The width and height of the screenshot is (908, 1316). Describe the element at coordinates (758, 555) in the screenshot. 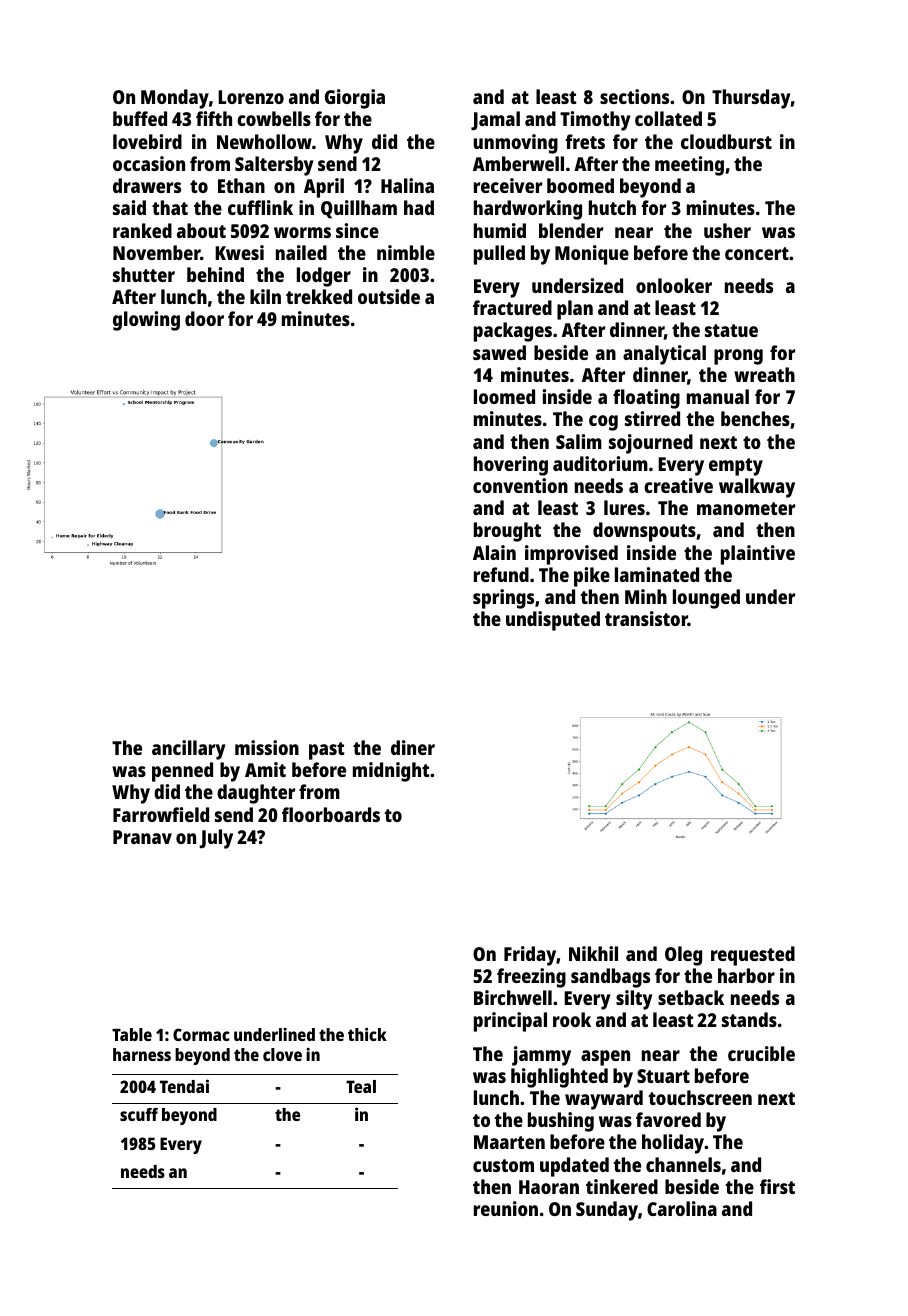

I see `plaintive` at that location.
